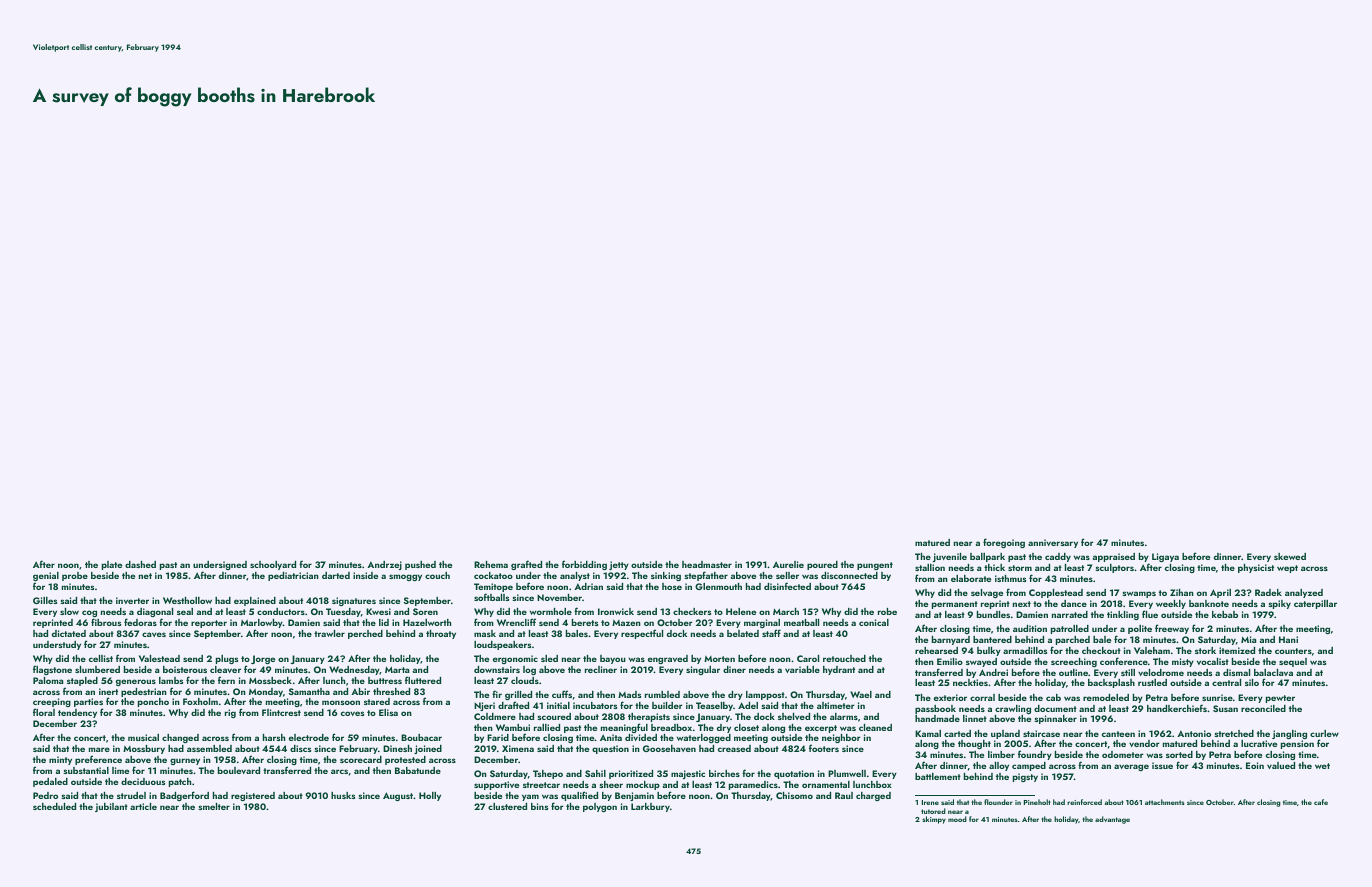 This screenshot has width=1372, height=887. Describe the element at coordinates (1165, 802) in the screenshot. I see `attachments` at that location.
